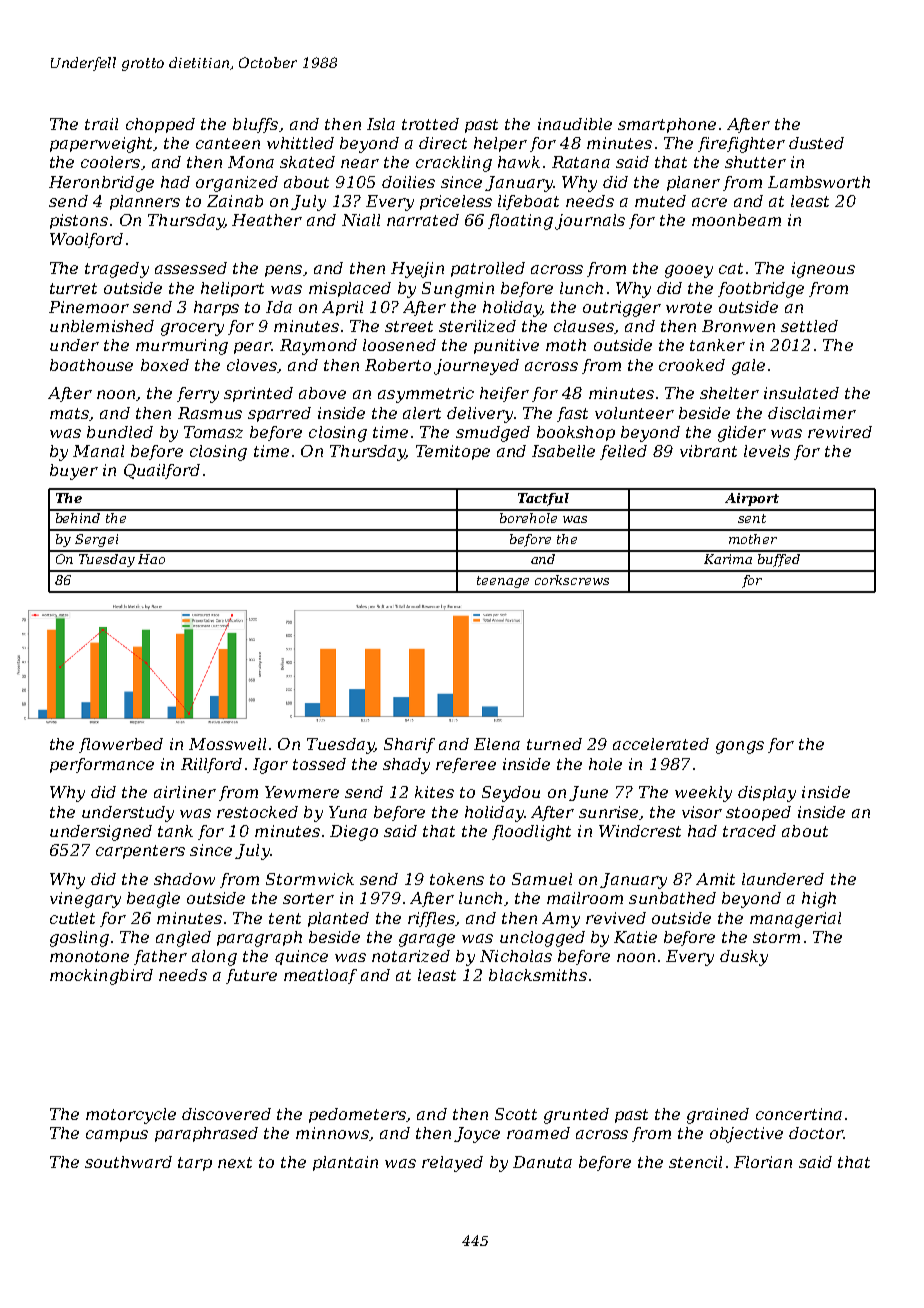 This screenshot has width=924, height=1308. I want to click on Hao, so click(151, 559).
